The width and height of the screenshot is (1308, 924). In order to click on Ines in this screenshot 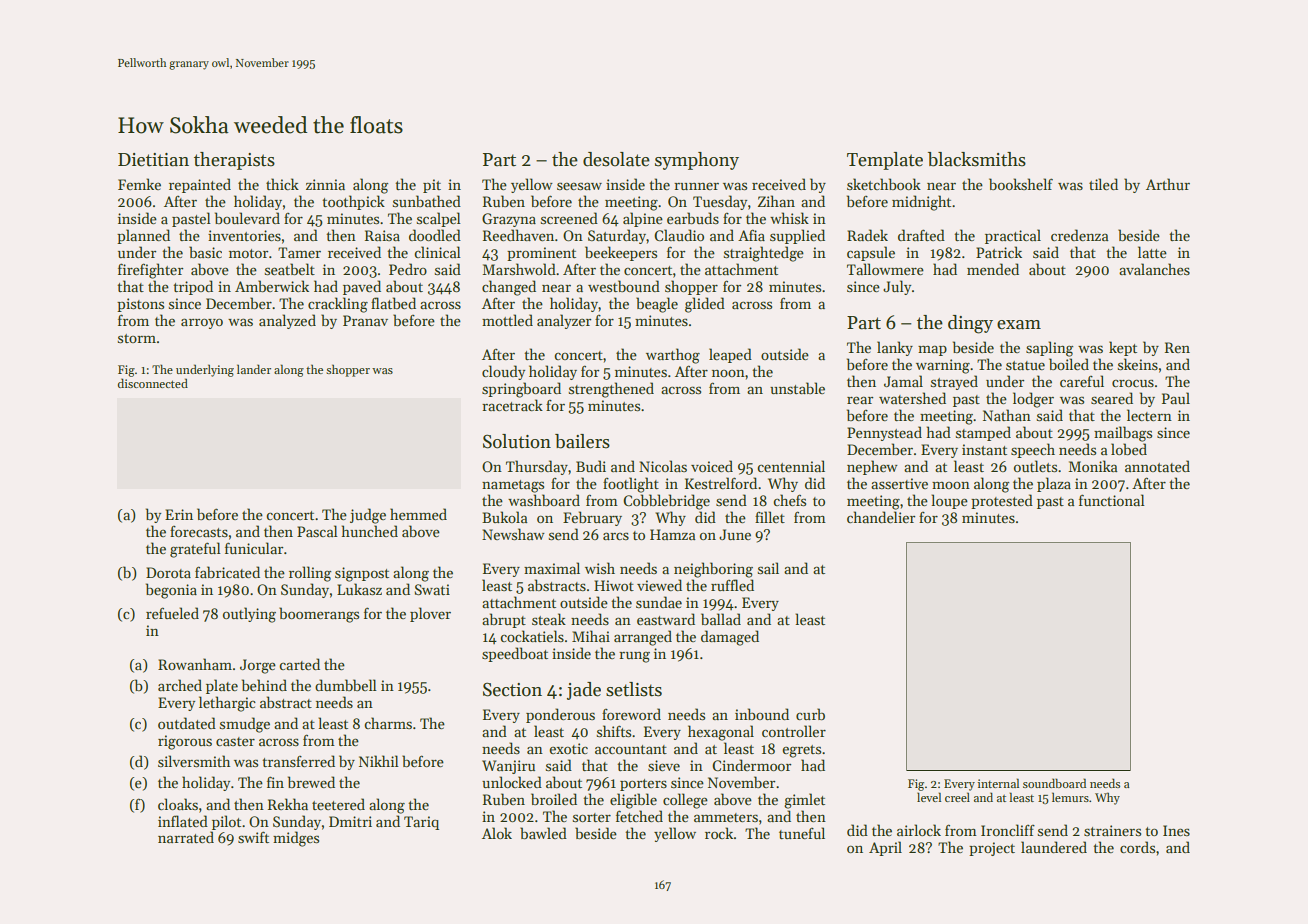, I will do `click(1176, 830)`.
